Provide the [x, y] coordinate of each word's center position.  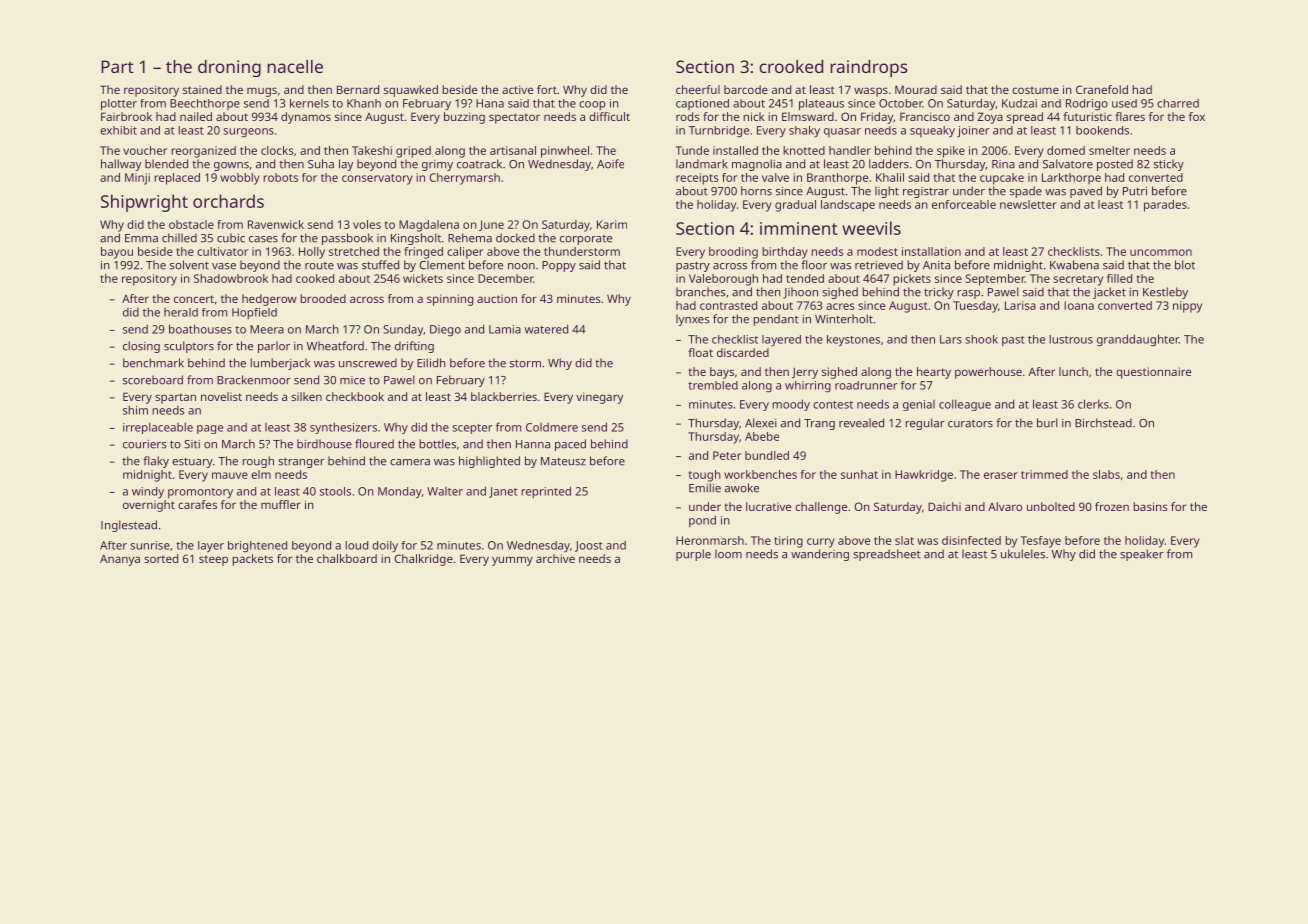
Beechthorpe [205, 104]
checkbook [355, 396]
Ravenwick [276, 224]
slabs [1106, 474]
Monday [400, 493]
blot [1185, 265]
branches [700, 292]
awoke [742, 488]
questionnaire [1153, 373]
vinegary [599, 398]
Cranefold [1102, 89]
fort [547, 89]
